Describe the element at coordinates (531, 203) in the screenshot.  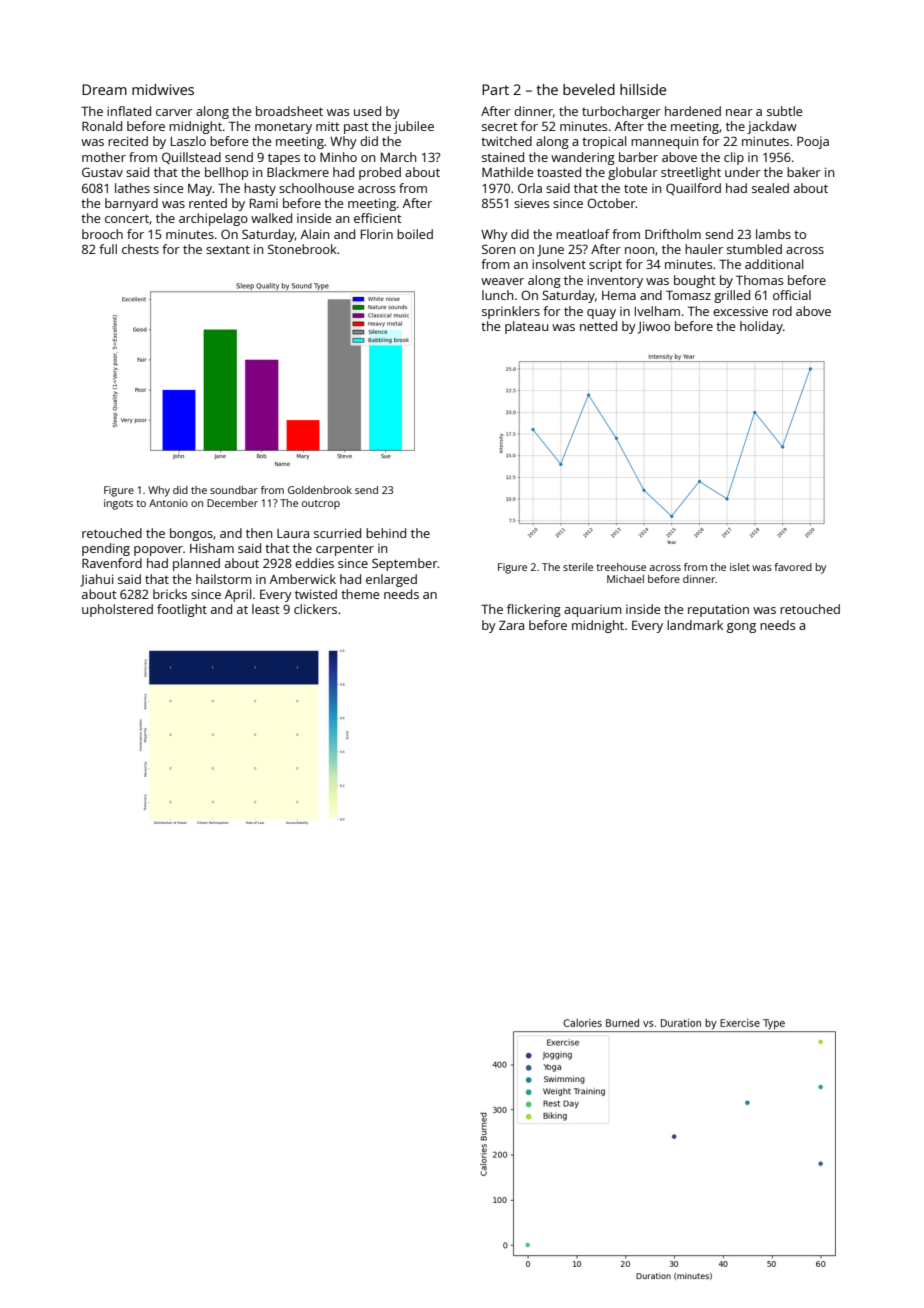
I see `sieves` at that location.
